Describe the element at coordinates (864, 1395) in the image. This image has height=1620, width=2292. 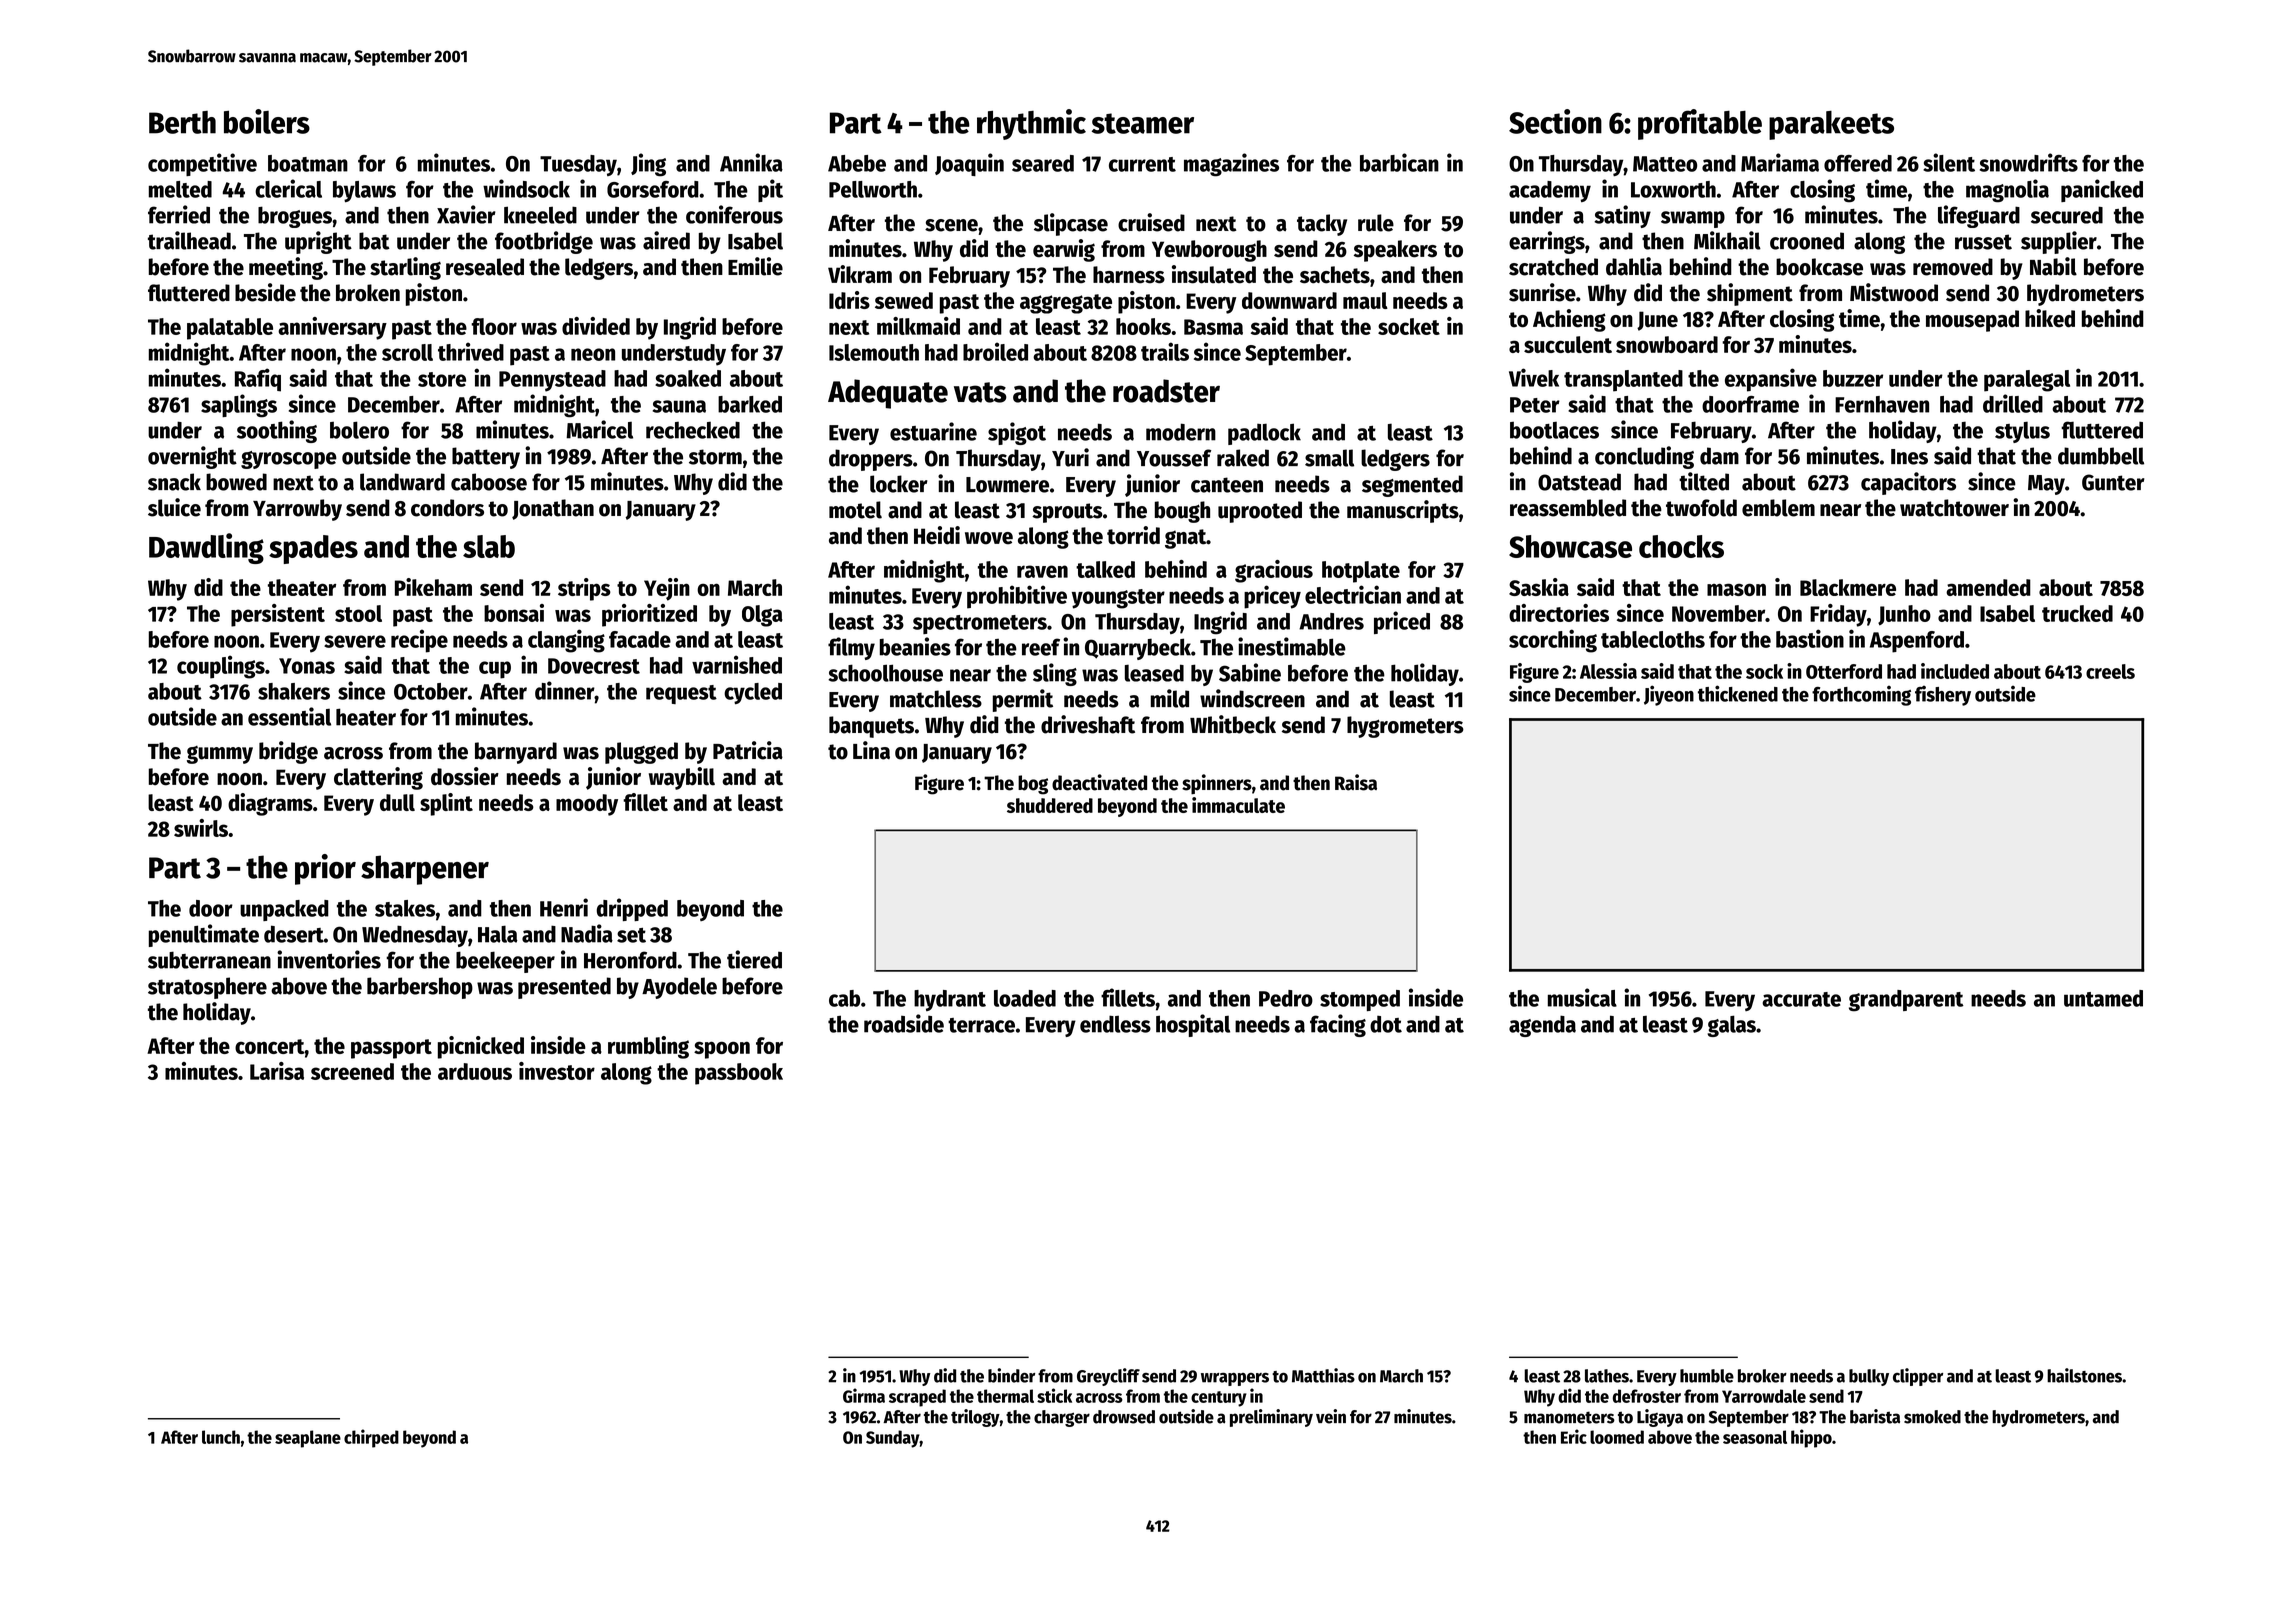
I see `Girma` at that location.
